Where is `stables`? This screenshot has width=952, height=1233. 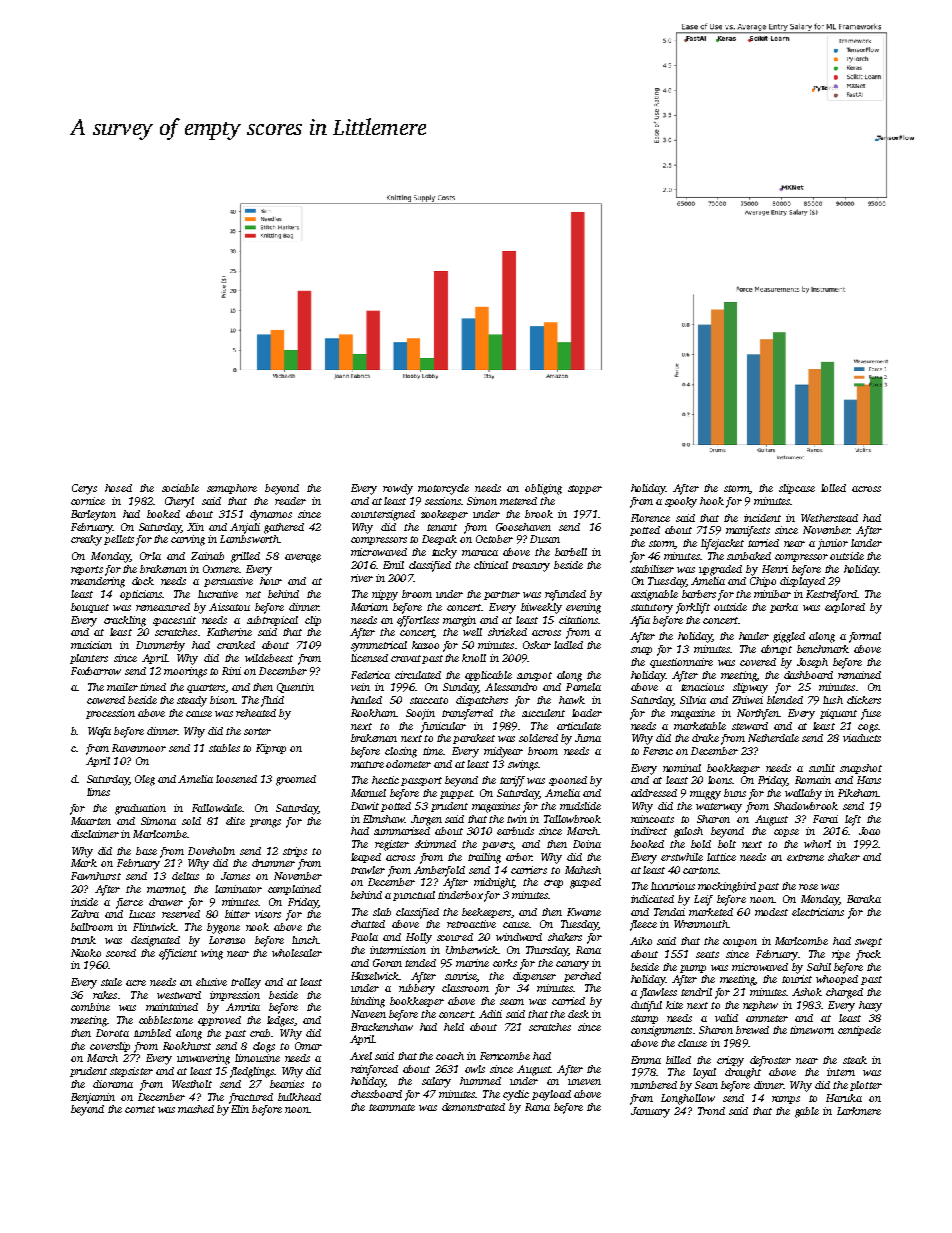
stables is located at coordinates (224, 748).
